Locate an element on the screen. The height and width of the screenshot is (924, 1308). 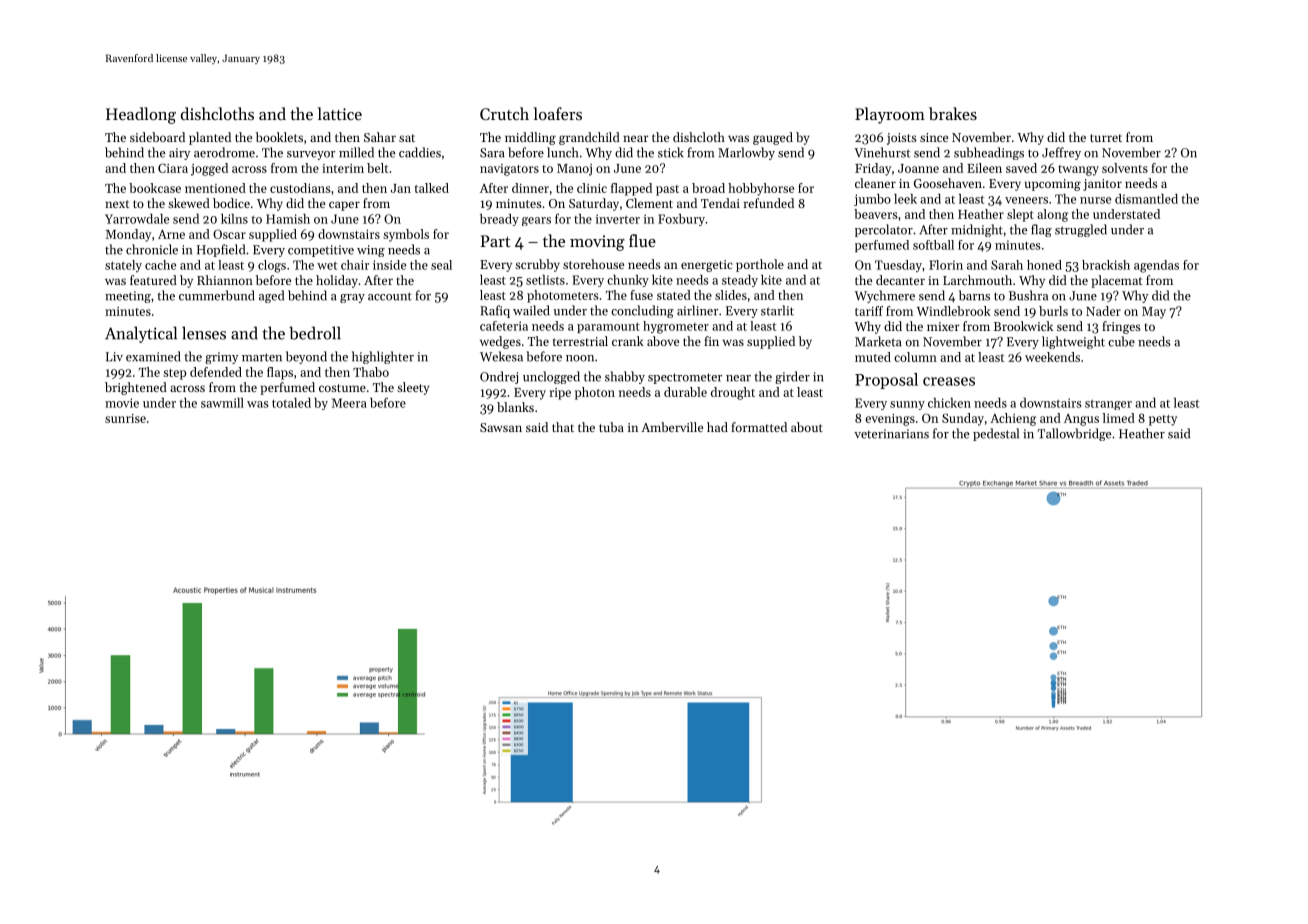
chicken is located at coordinates (949, 403).
